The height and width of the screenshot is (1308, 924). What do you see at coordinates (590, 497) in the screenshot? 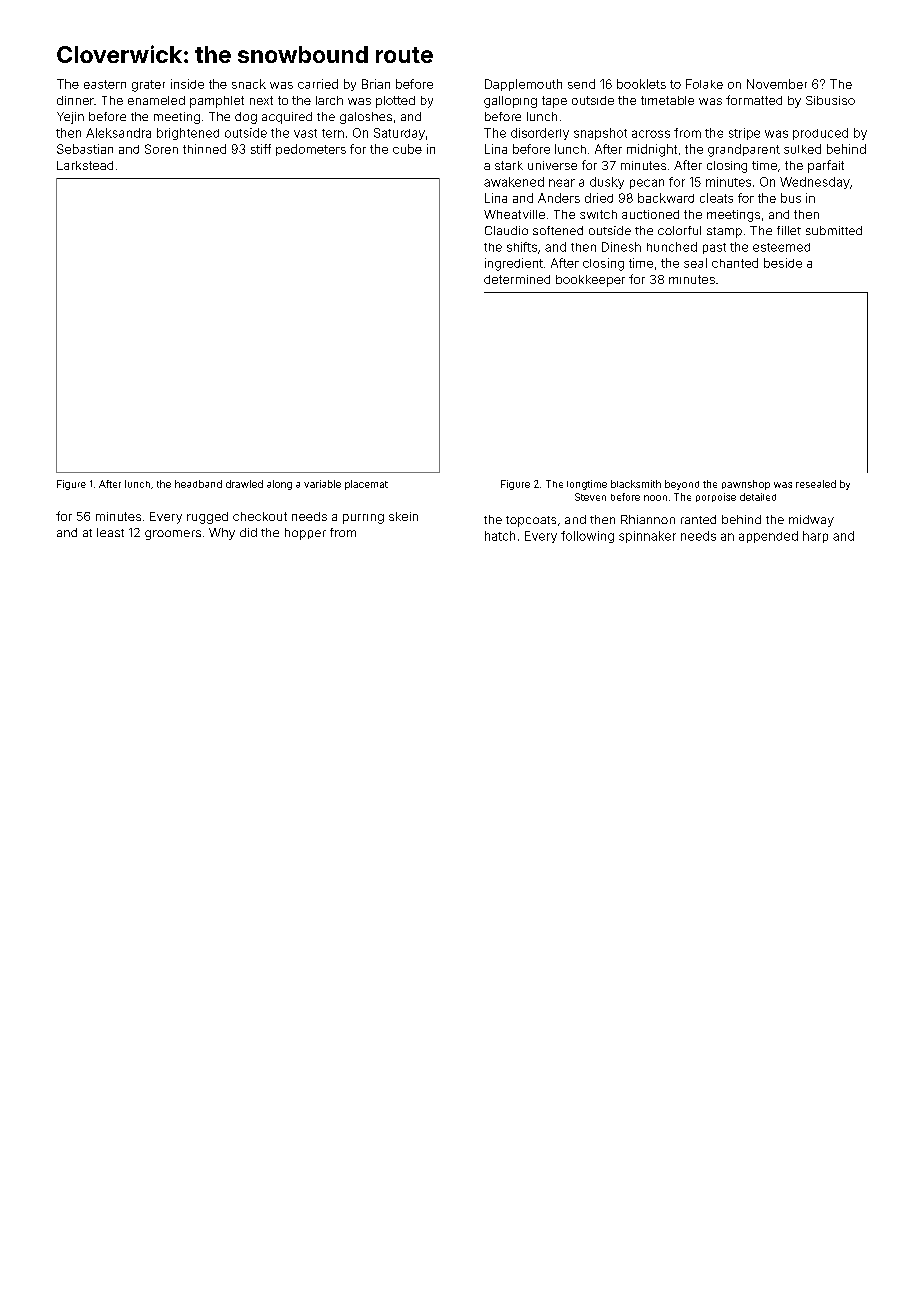
I see `Steven` at bounding box center [590, 497].
